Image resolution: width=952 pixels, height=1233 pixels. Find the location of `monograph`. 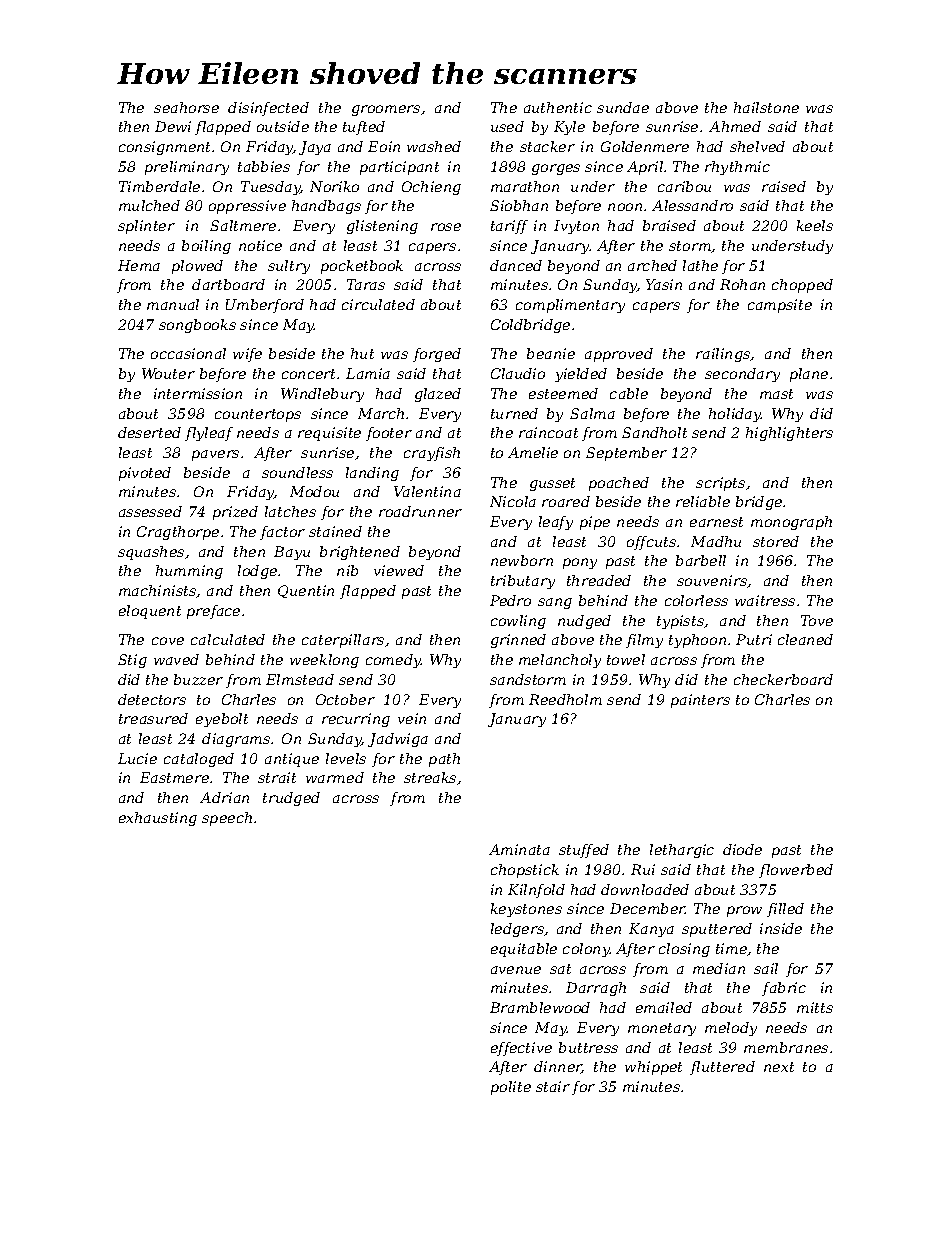

monograph is located at coordinates (791, 523).
